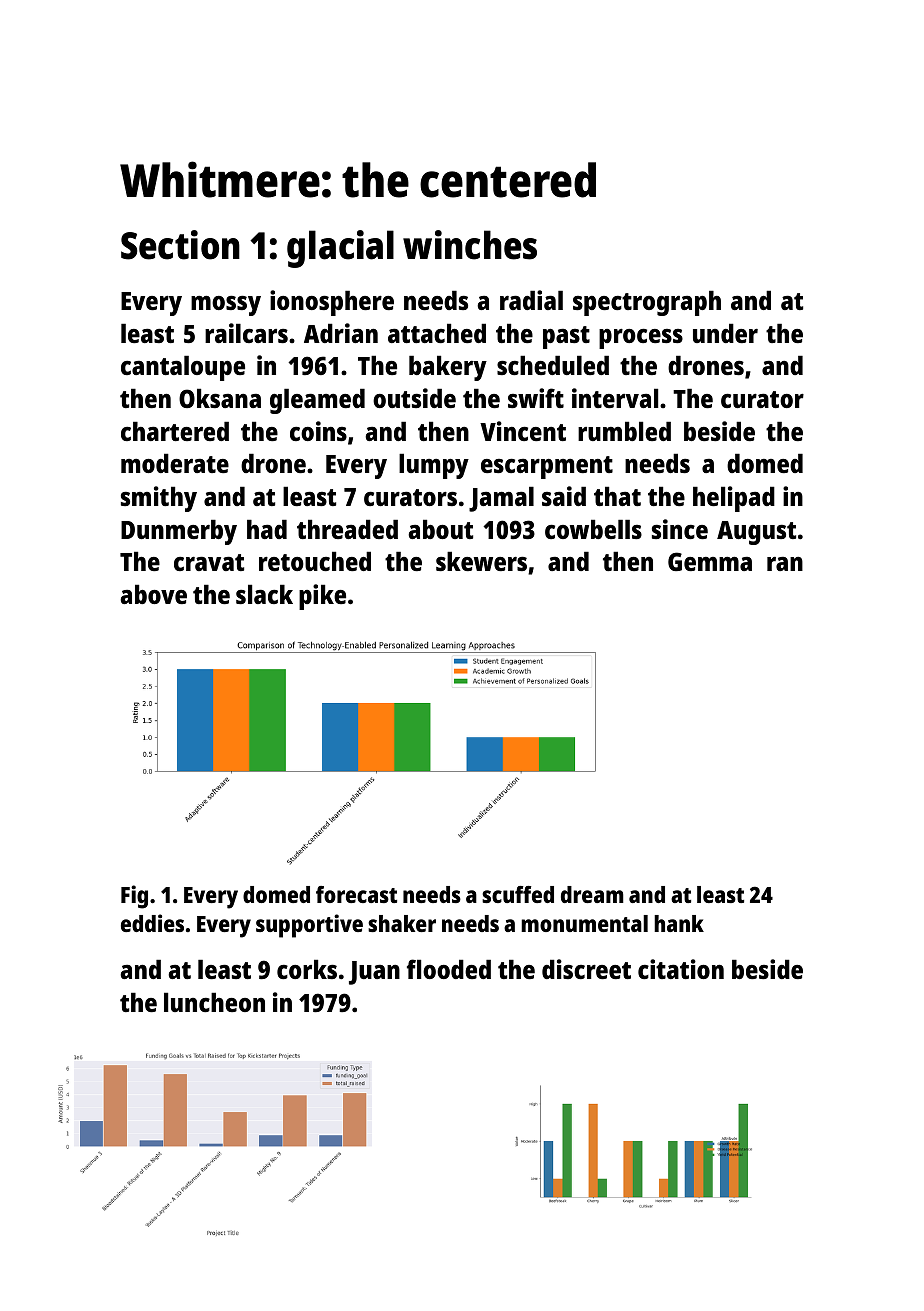 The height and width of the page is (1311, 924). Describe the element at coordinates (647, 303) in the page. I see `spectrograph` at that location.
